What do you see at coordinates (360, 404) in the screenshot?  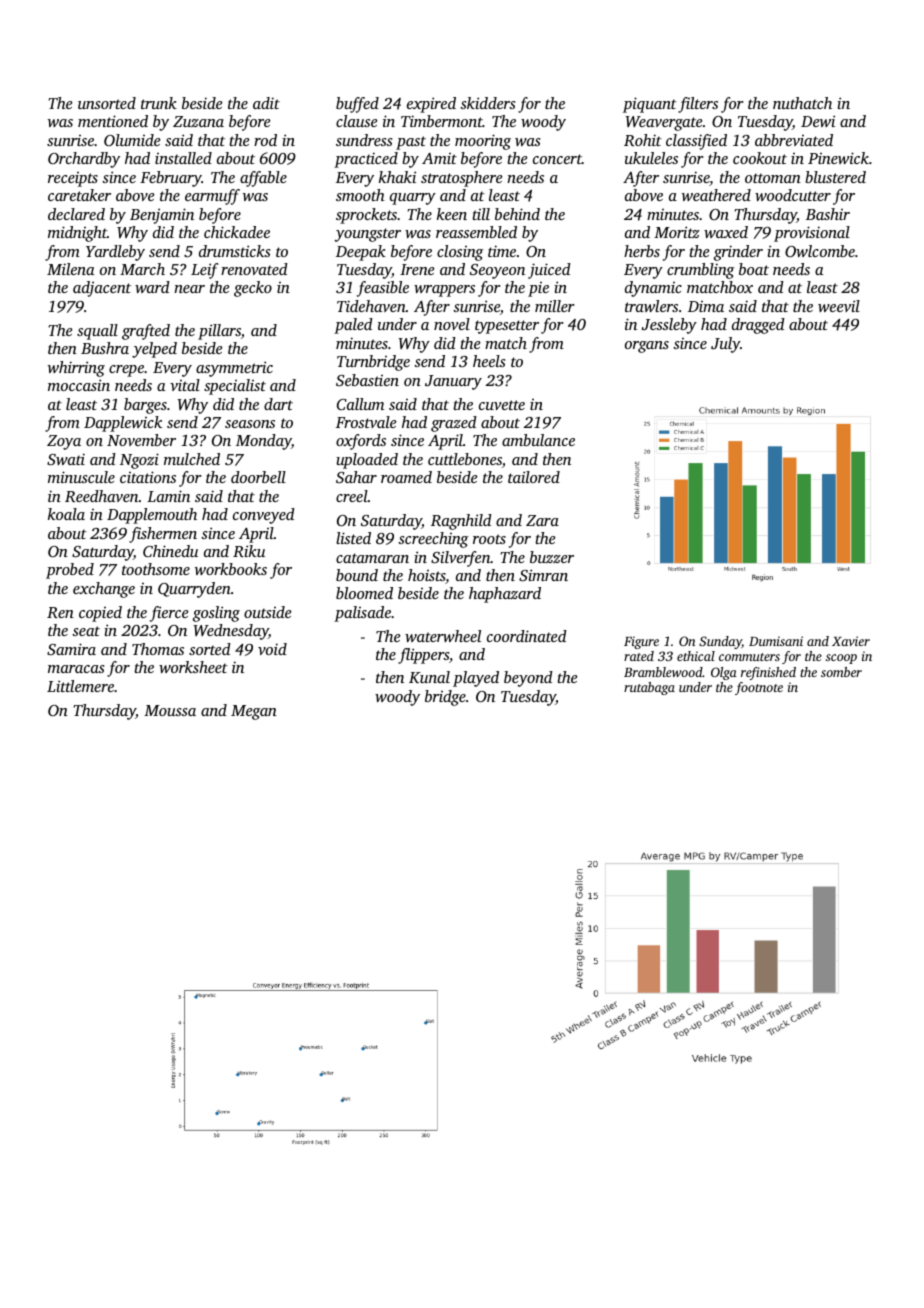 I see `Callum` at bounding box center [360, 404].
